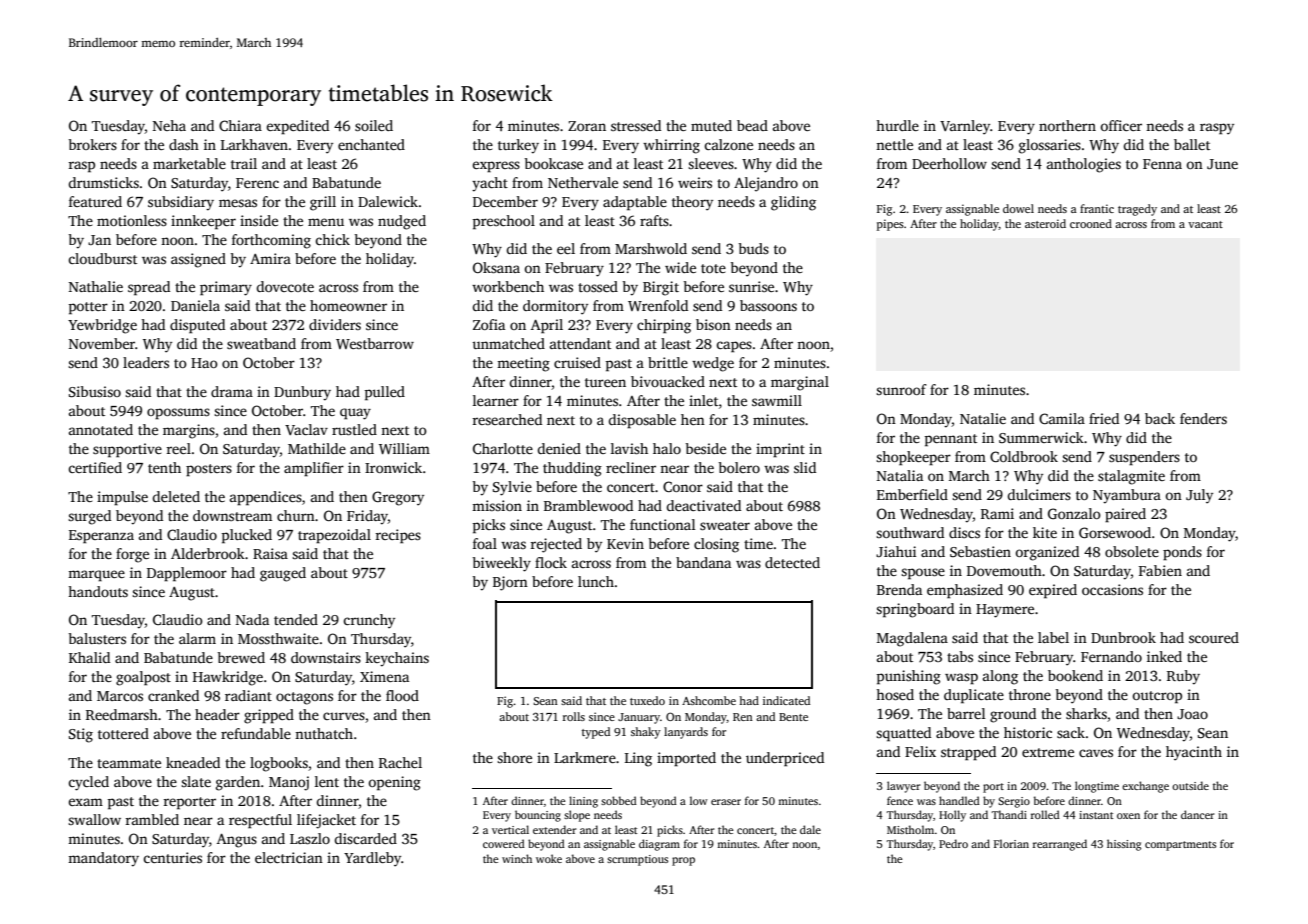 This image has width=1308, height=924. Describe the element at coordinates (711, 125) in the image. I see `muted` at that location.
